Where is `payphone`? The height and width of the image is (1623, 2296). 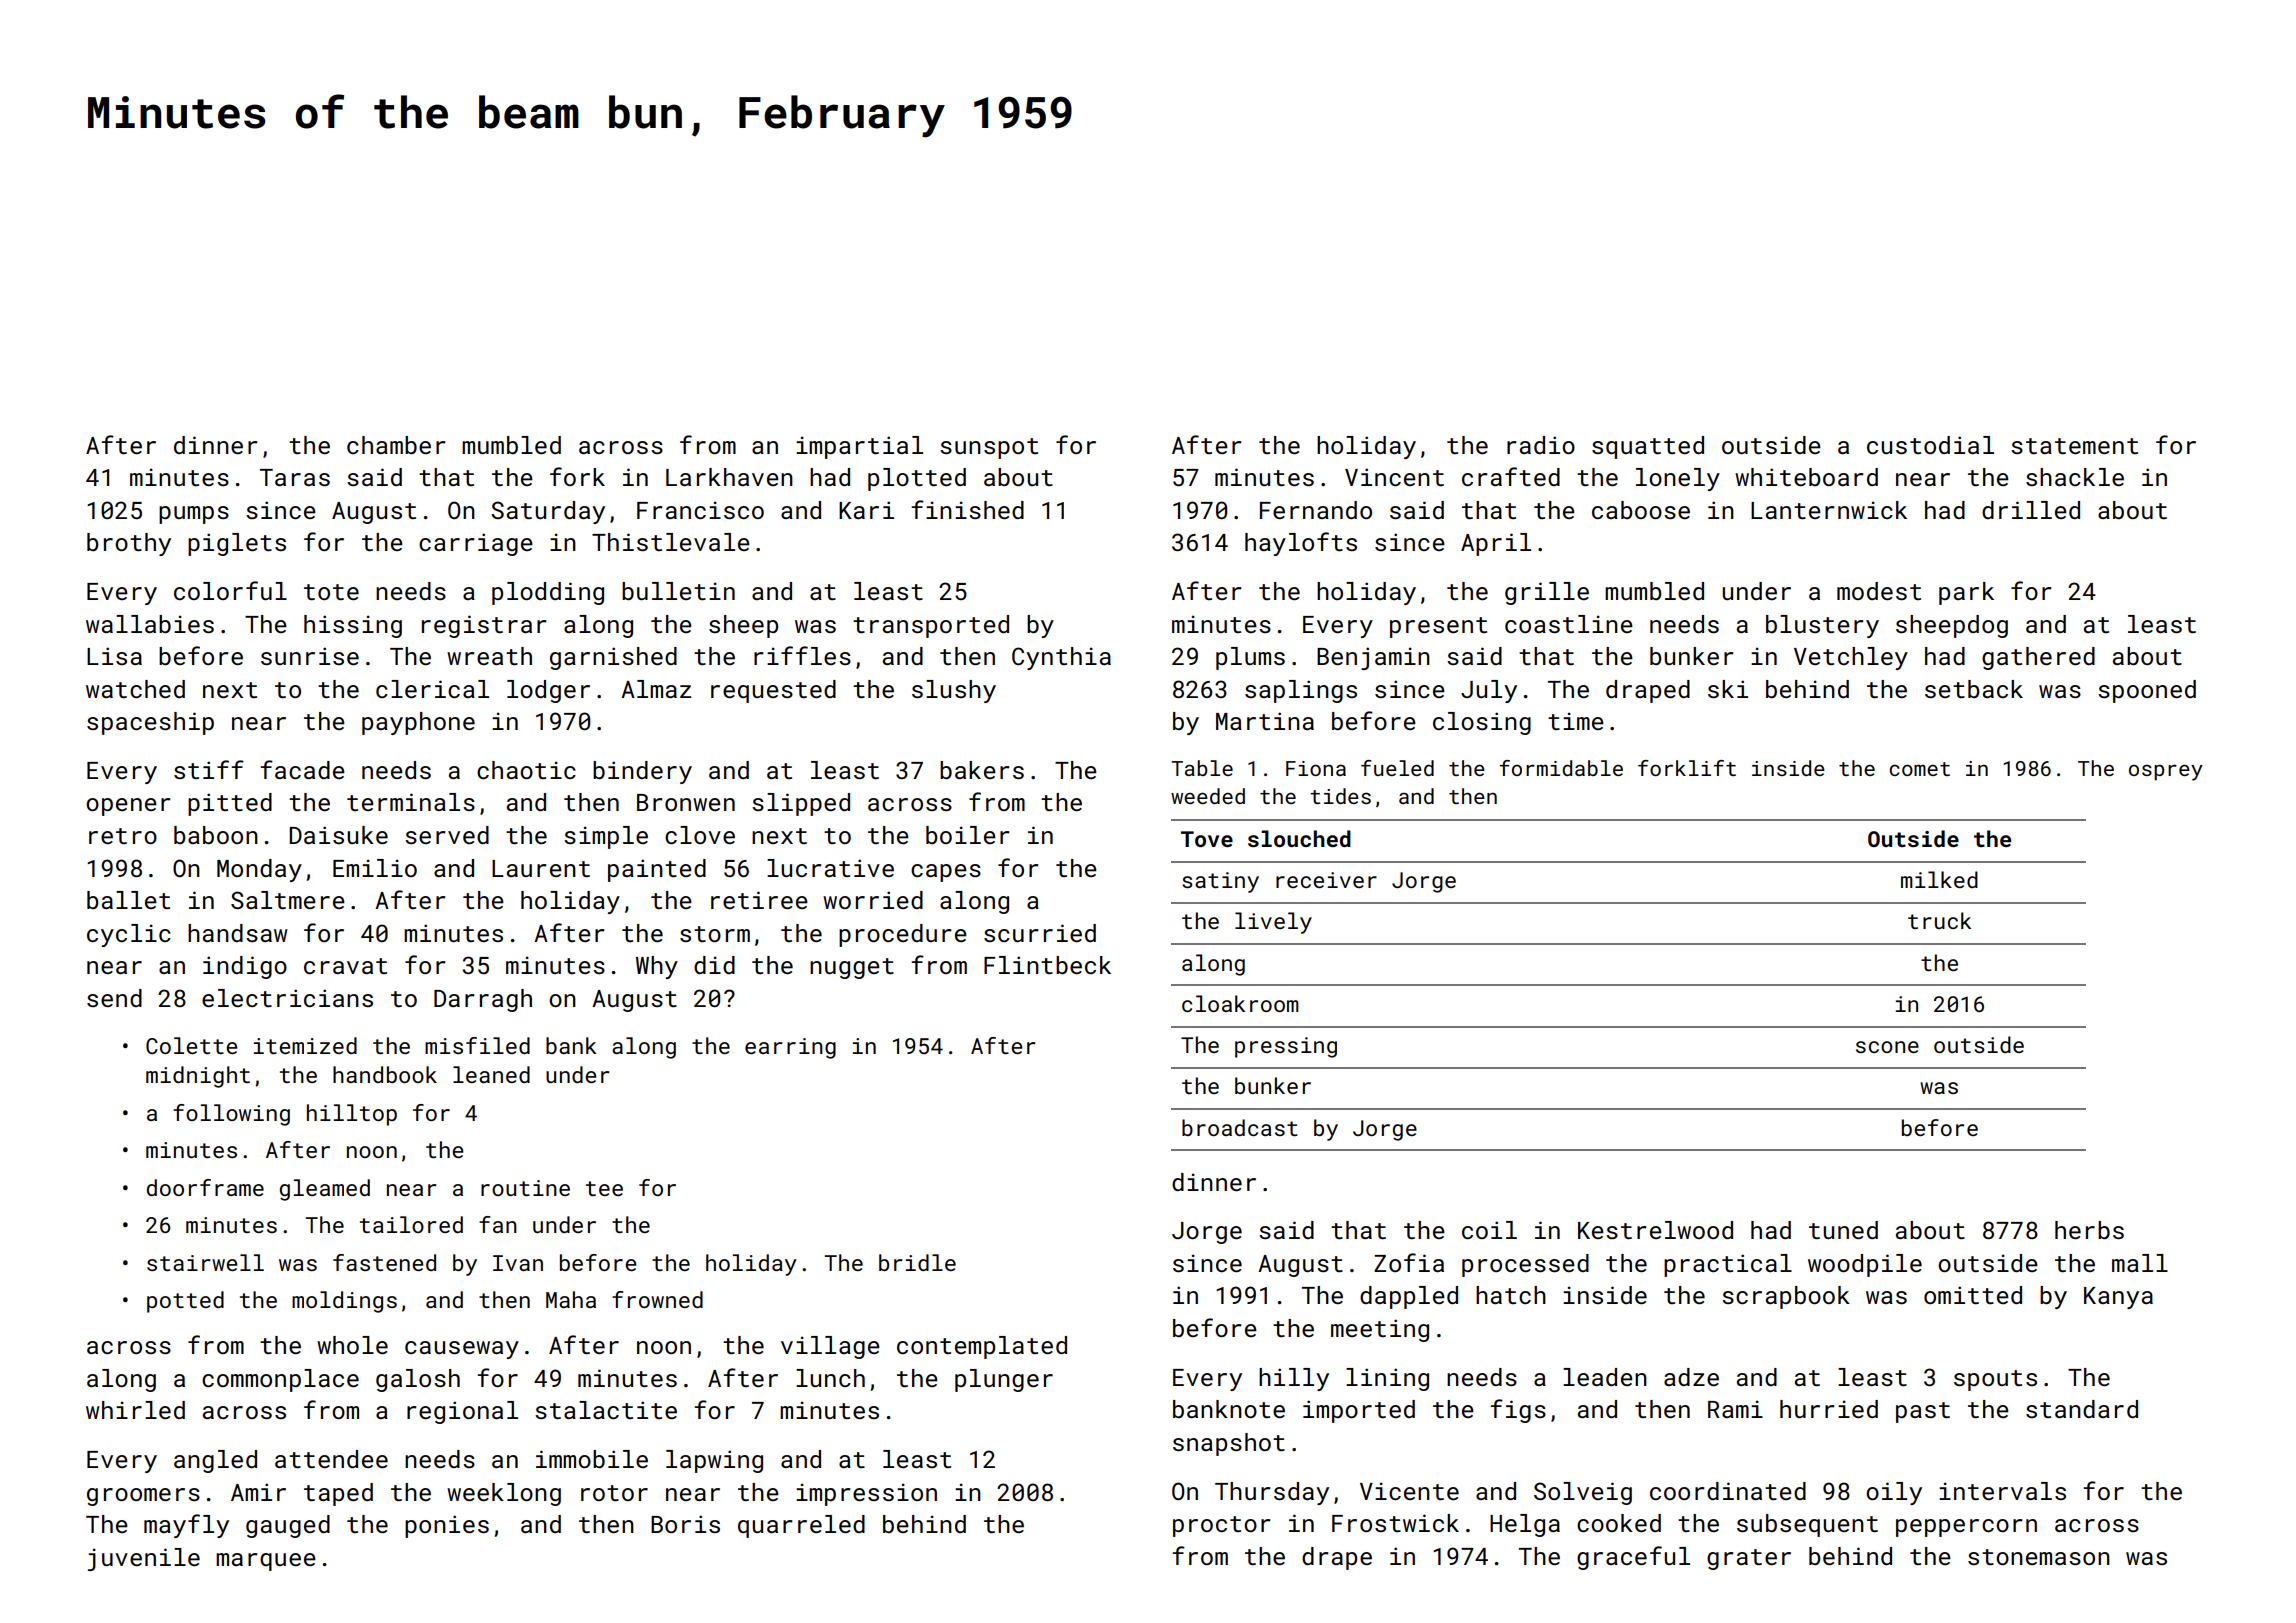 payphone is located at coordinates (418, 723).
